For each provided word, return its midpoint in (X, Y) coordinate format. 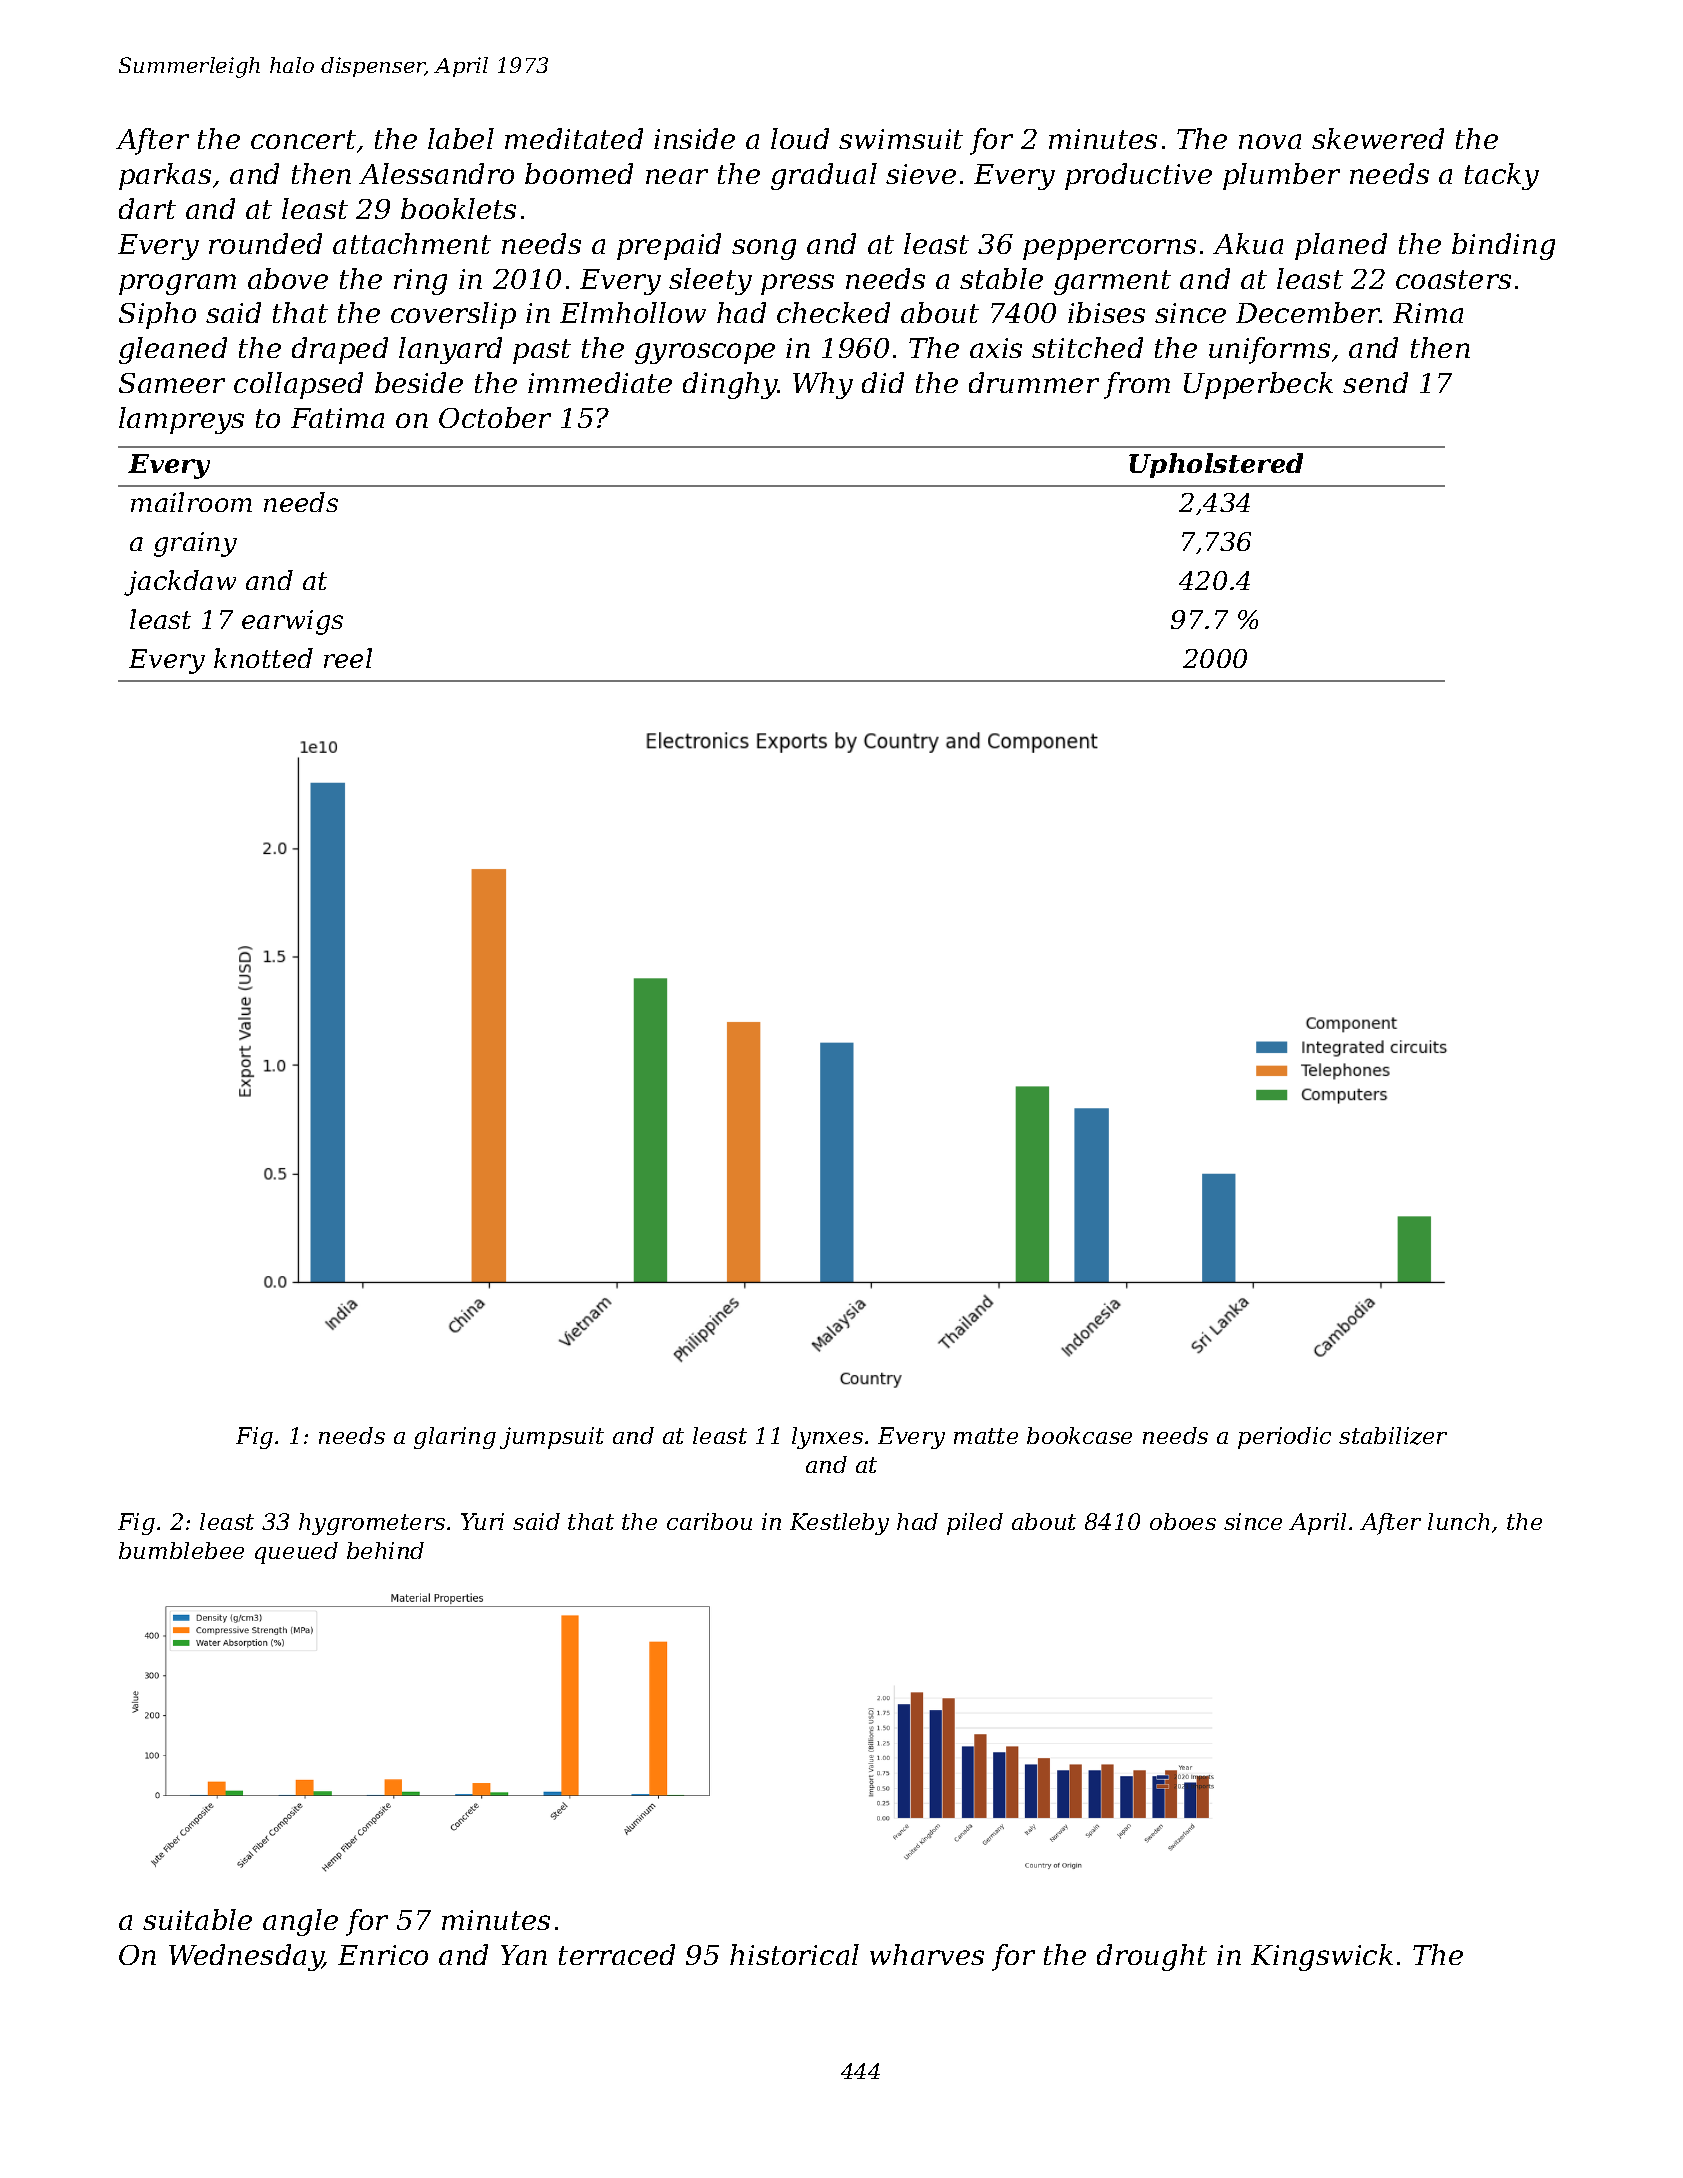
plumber (1281, 176)
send (1375, 382)
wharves (927, 1954)
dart (147, 208)
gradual (824, 176)
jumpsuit (552, 1438)
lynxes (827, 1438)
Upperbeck (1258, 385)
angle (300, 1922)
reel (348, 658)
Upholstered (1216, 465)
